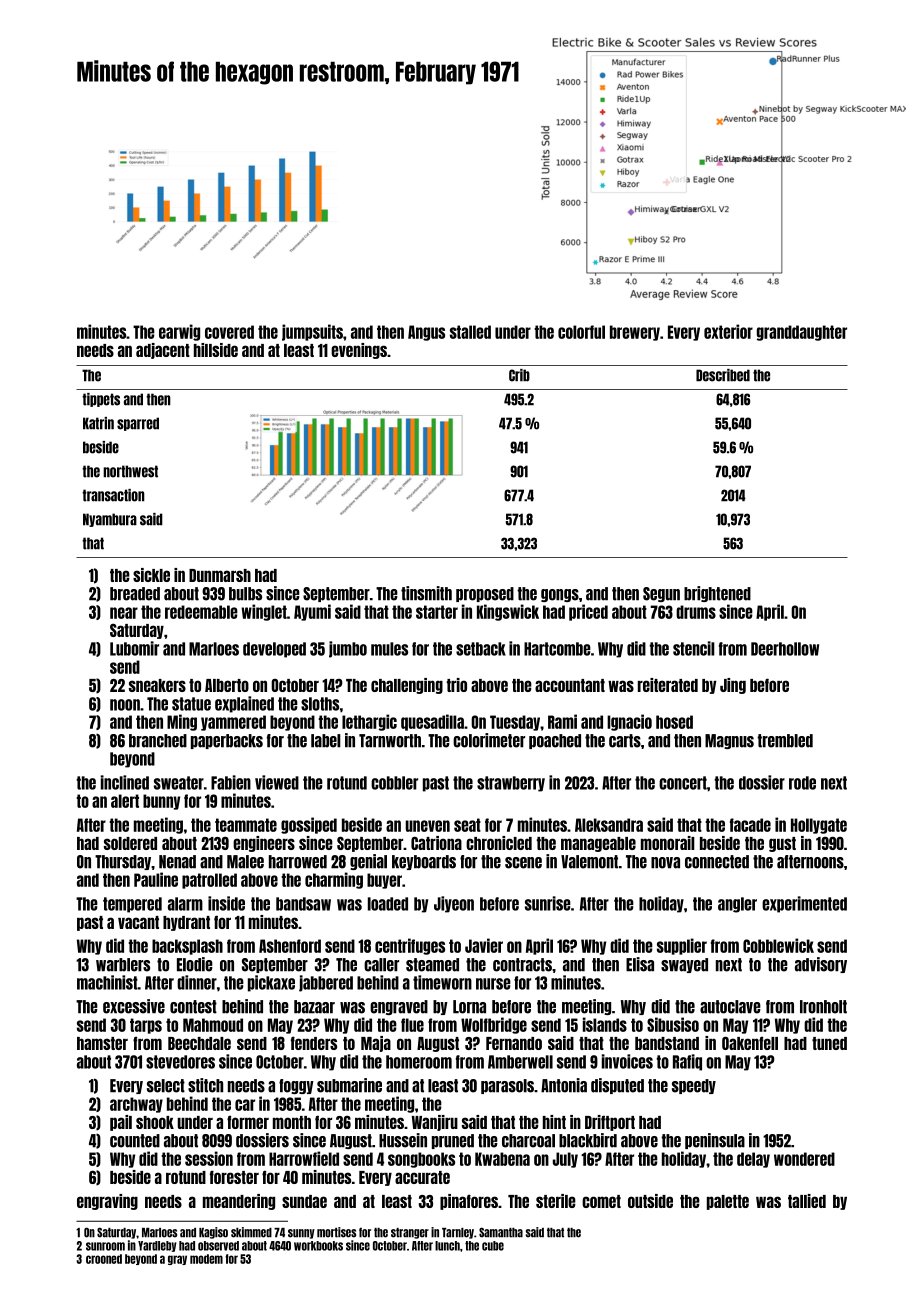 Image resolution: width=924 pixels, height=1314 pixels. I want to click on adjacent, so click(163, 351).
